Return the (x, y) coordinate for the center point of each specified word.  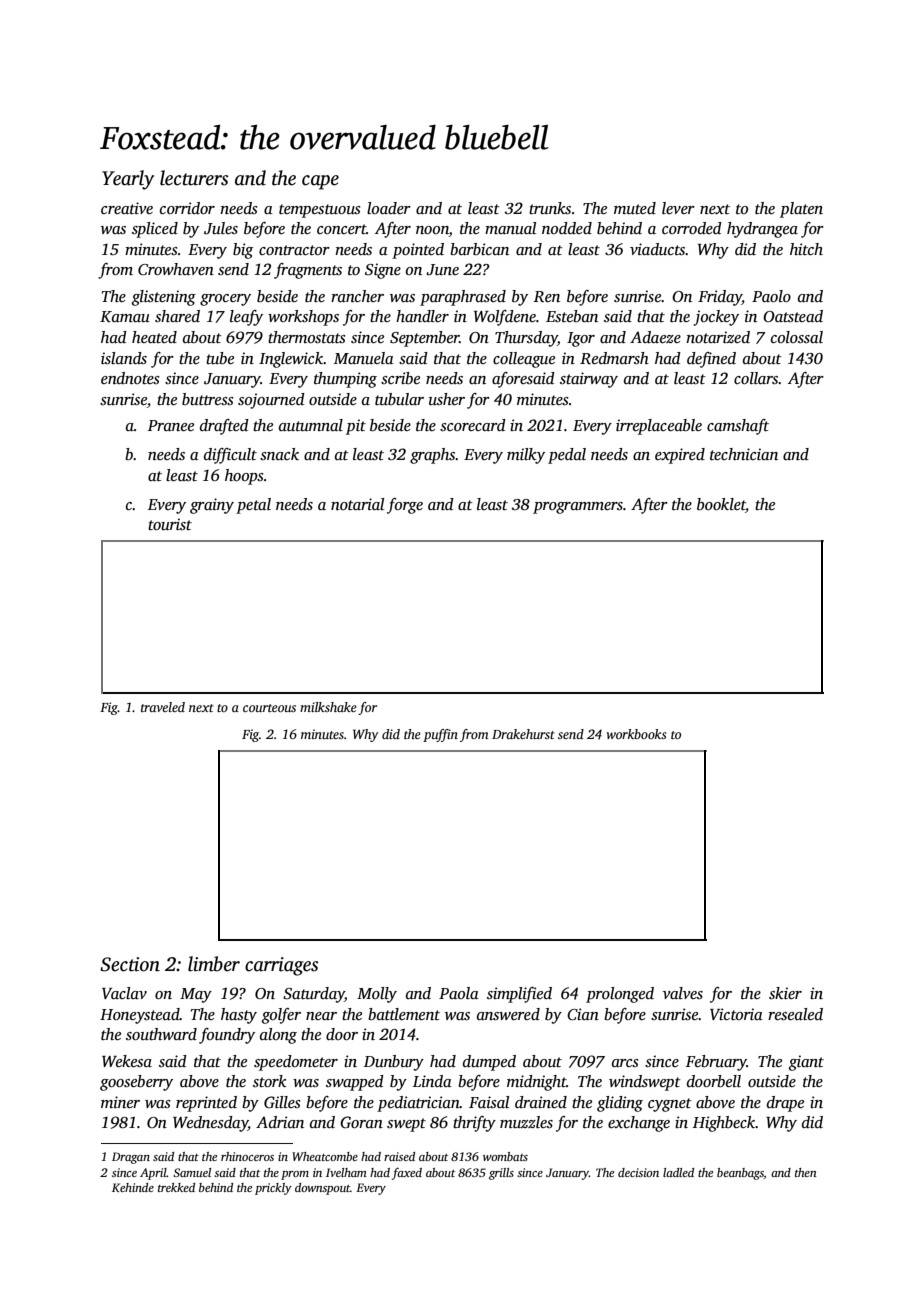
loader (389, 208)
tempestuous (320, 211)
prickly (273, 1189)
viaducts (658, 249)
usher (447, 399)
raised (399, 1156)
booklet (721, 504)
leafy (246, 318)
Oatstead (793, 316)
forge (405, 506)
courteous (269, 708)
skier (785, 993)
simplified (519, 995)
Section (130, 964)
